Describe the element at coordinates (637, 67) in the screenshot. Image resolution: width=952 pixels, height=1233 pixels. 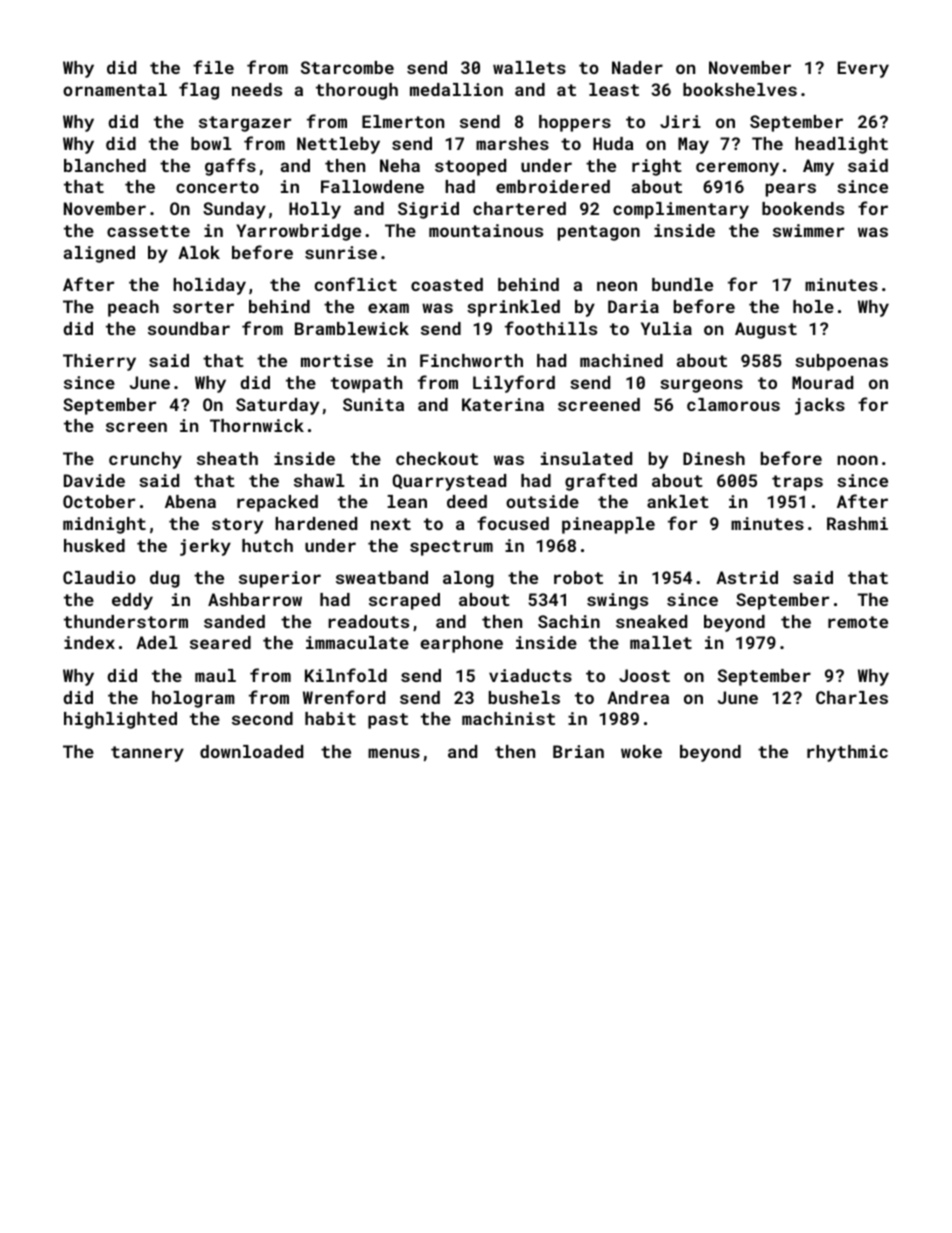
I see `Nader` at that location.
